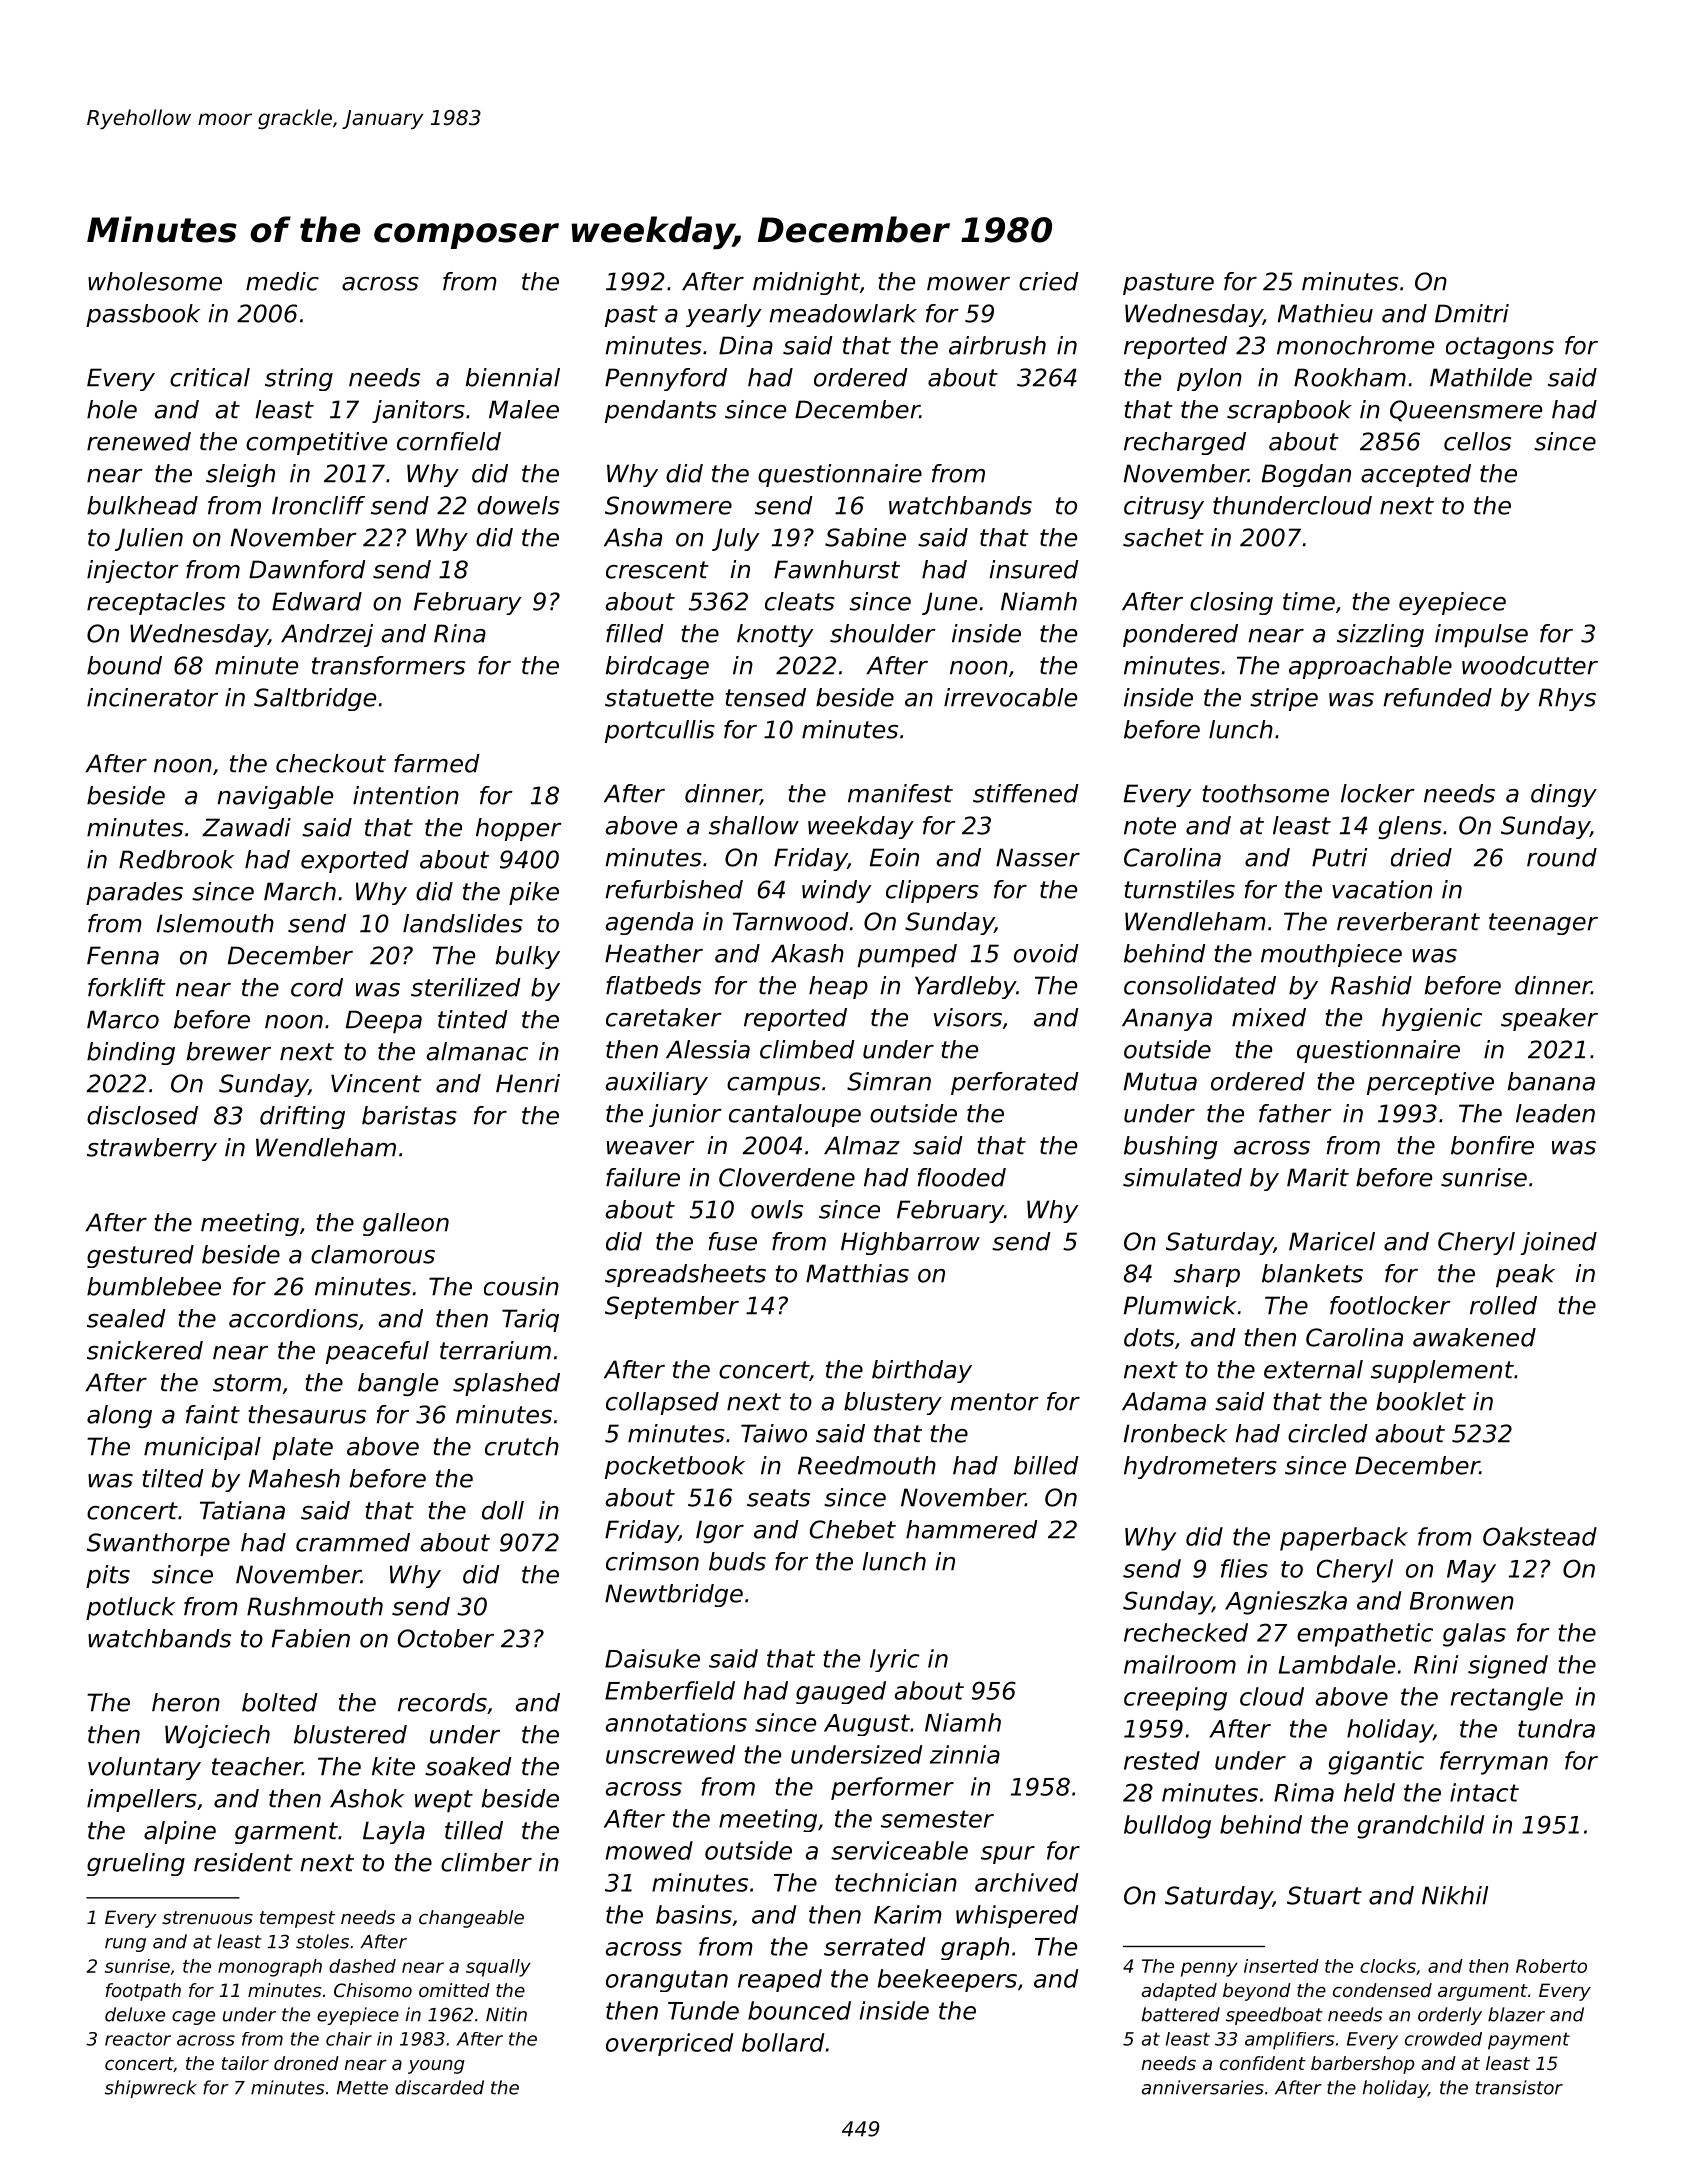 Image resolution: width=1683 pixels, height=2178 pixels. What do you see at coordinates (895, 1660) in the screenshot?
I see `lyric` at bounding box center [895, 1660].
